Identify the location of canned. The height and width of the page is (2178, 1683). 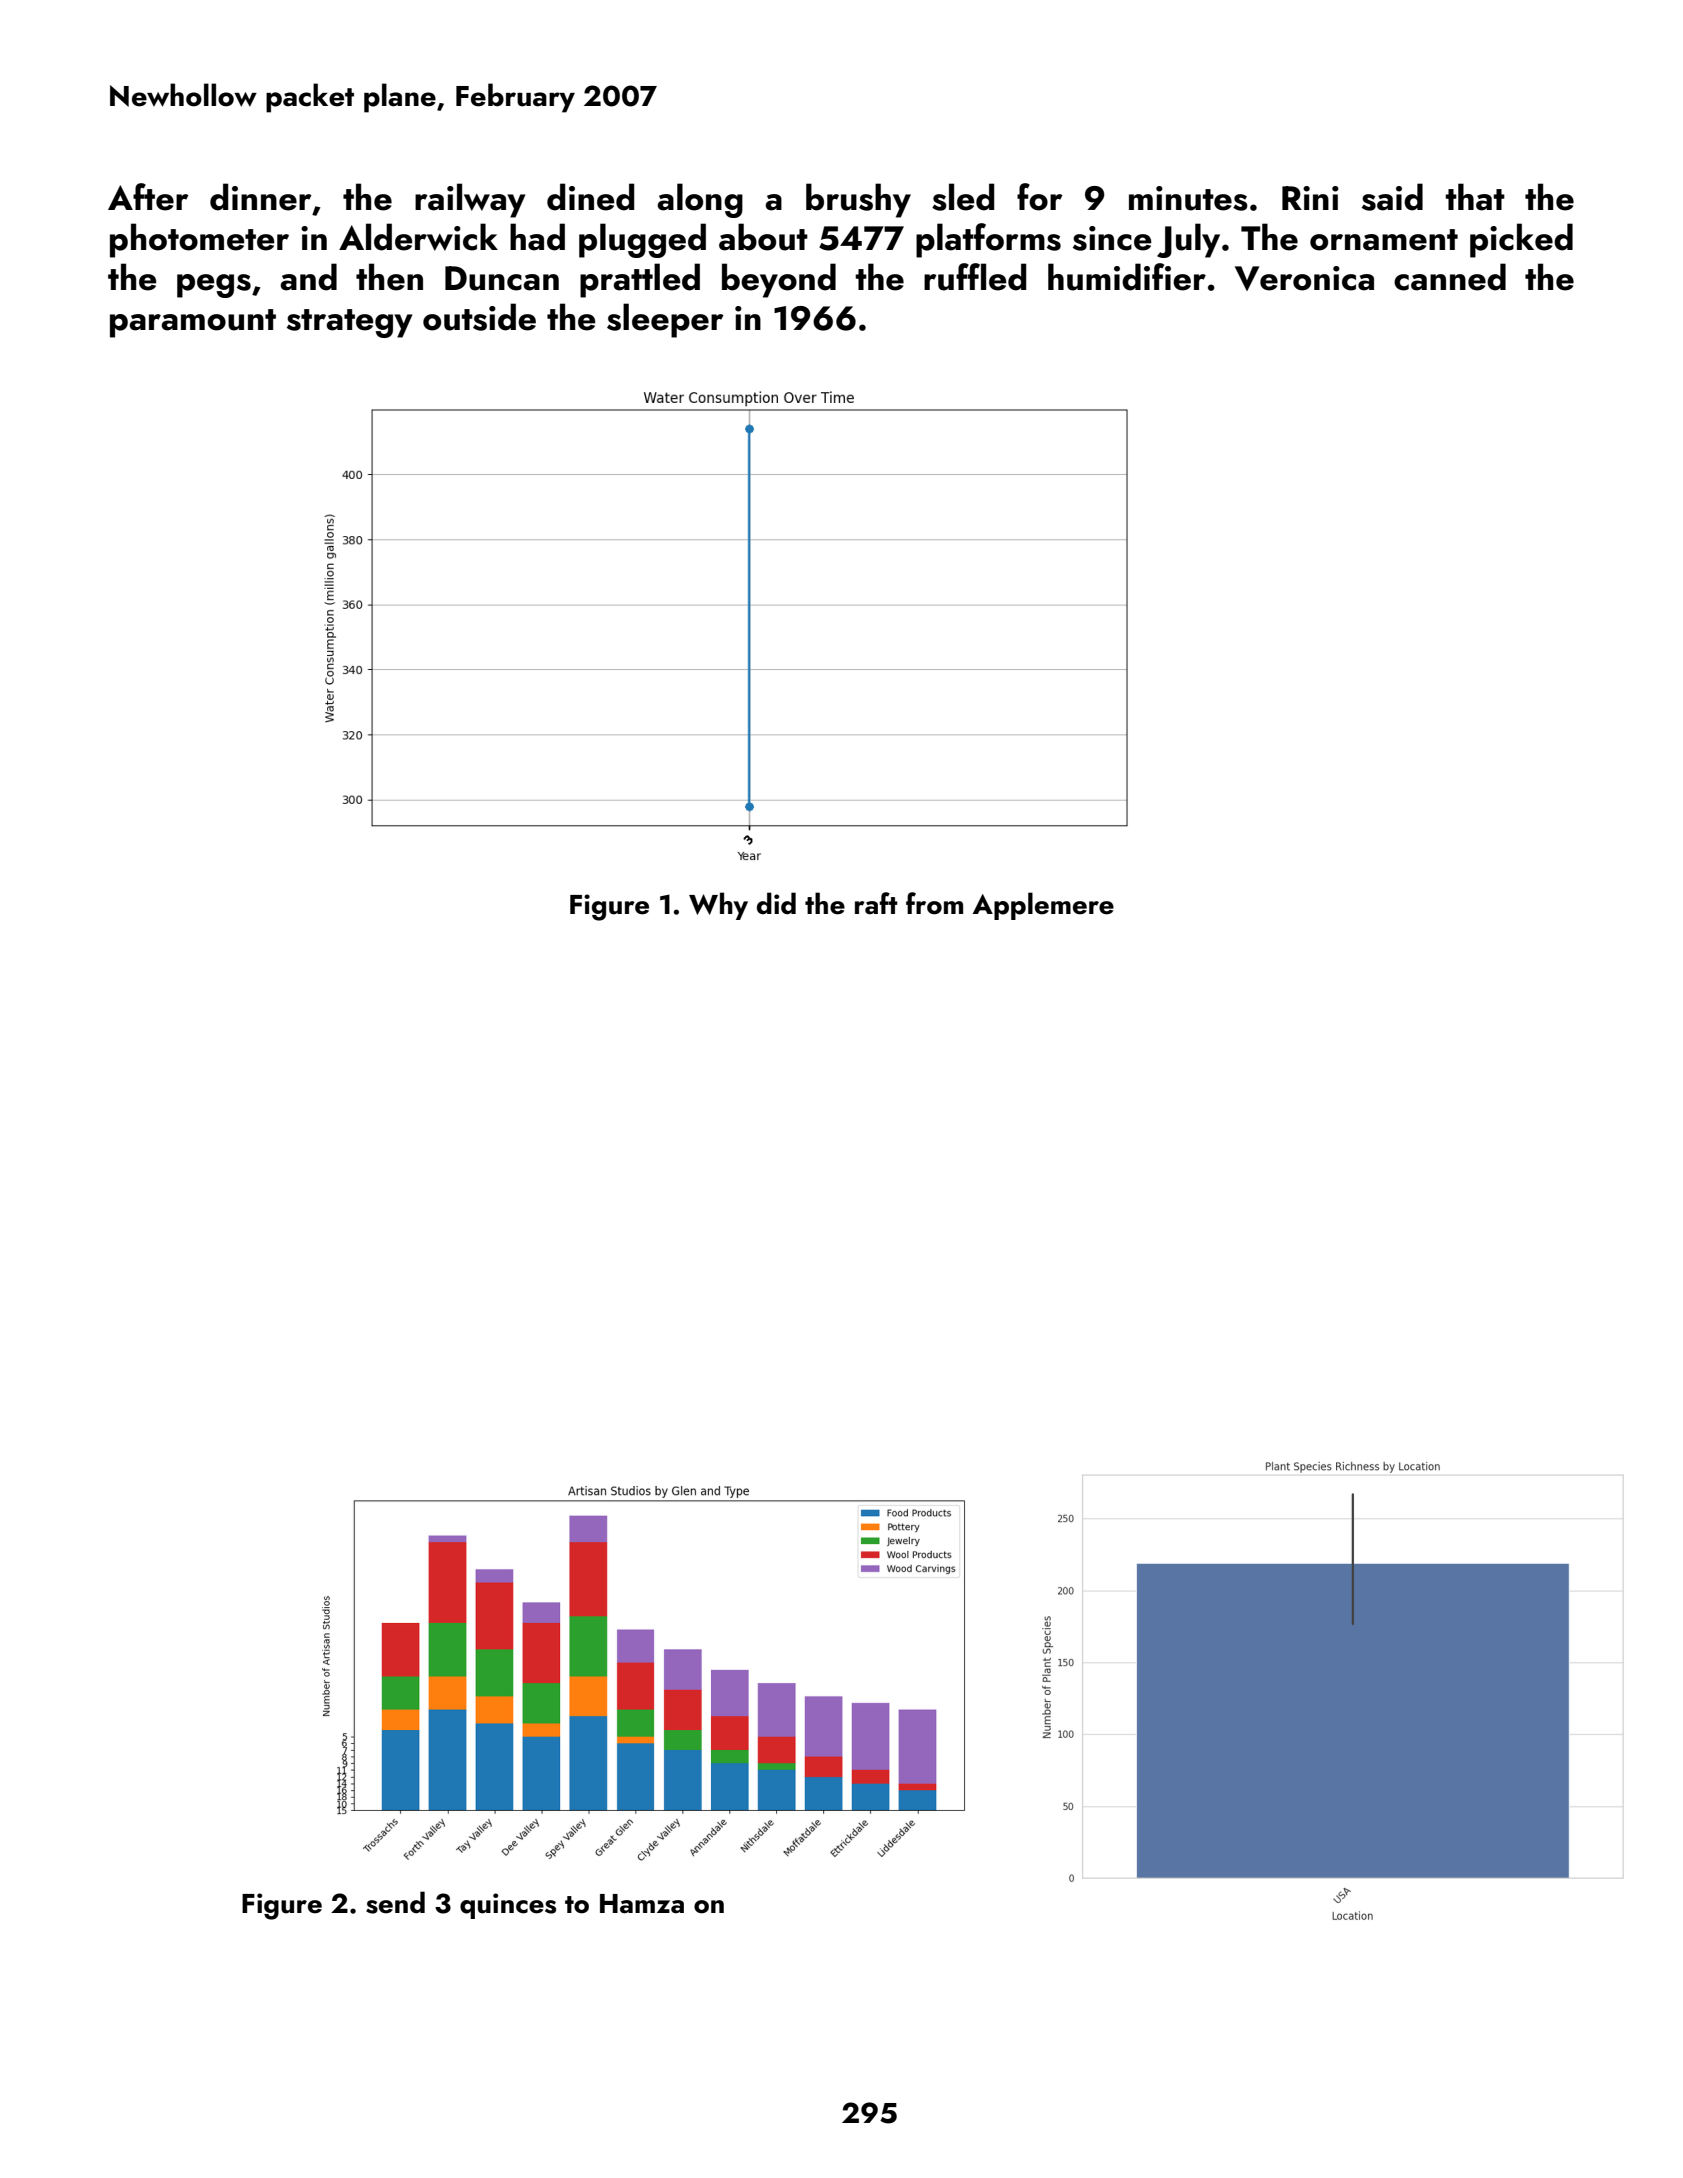
(1450, 277).
